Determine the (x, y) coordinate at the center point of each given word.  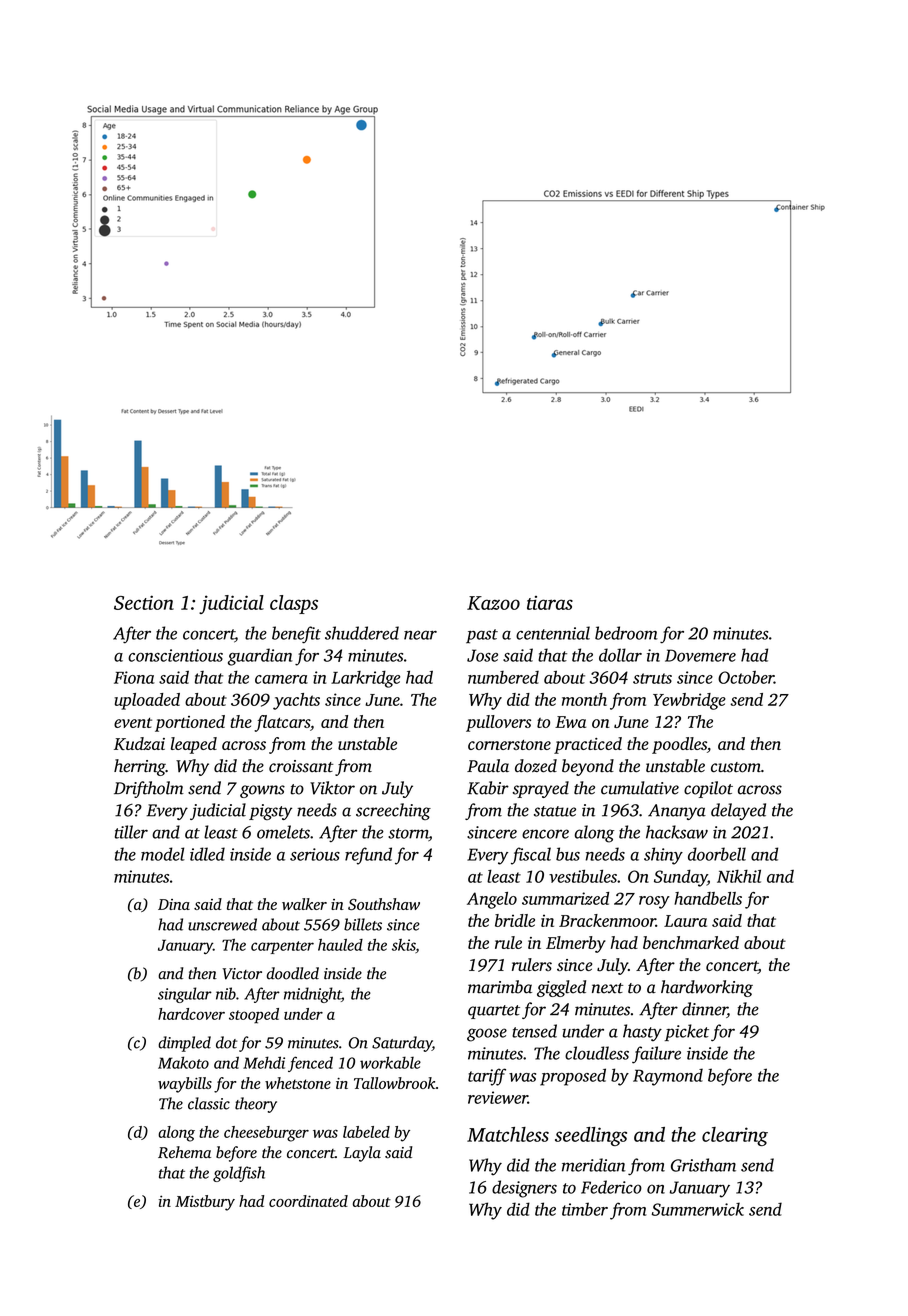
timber (585, 1209)
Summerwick (698, 1209)
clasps (294, 604)
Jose (482, 655)
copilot (708, 789)
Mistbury (205, 1203)
